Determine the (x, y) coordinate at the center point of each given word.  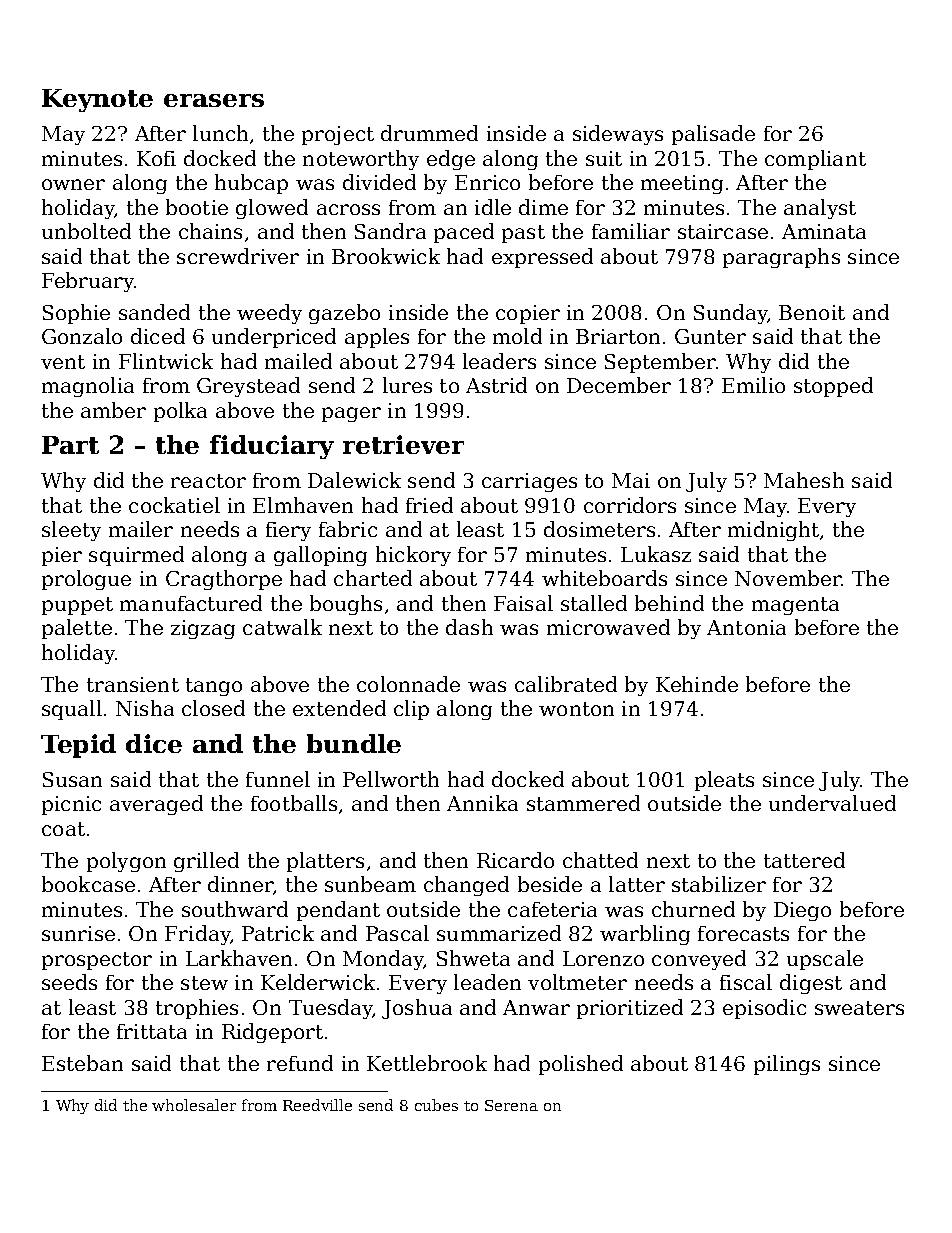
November (788, 578)
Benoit (812, 312)
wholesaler (194, 1105)
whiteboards (604, 578)
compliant (815, 160)
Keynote (97, 100)
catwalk (282, 627)
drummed (429, 133)
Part (70, 445)
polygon (126, 862)
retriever (403, 444)
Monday (383, 960)
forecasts (743, 933)
